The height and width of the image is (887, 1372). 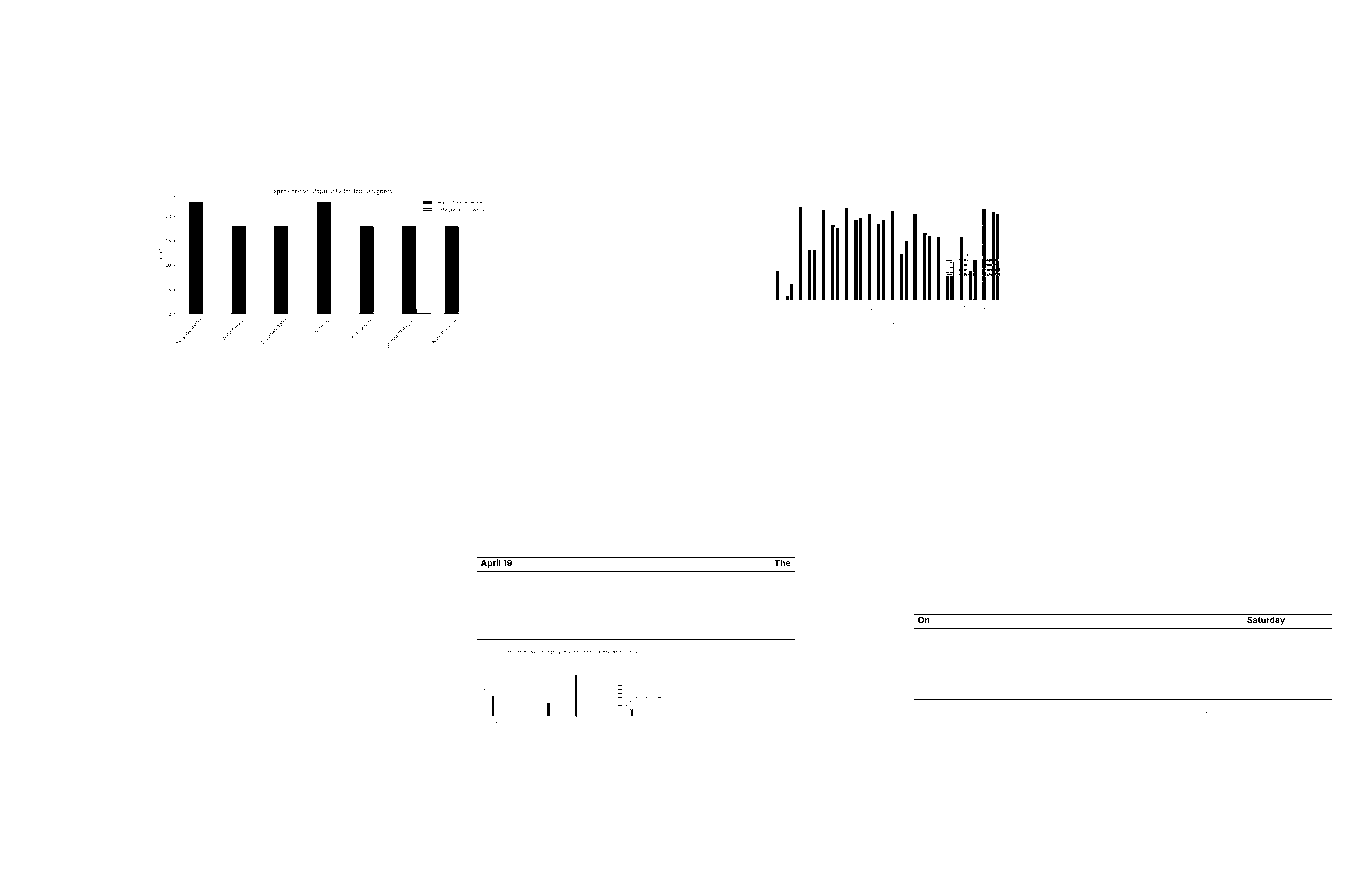 I want to click on Naledi, so click(x=337, y=446).
